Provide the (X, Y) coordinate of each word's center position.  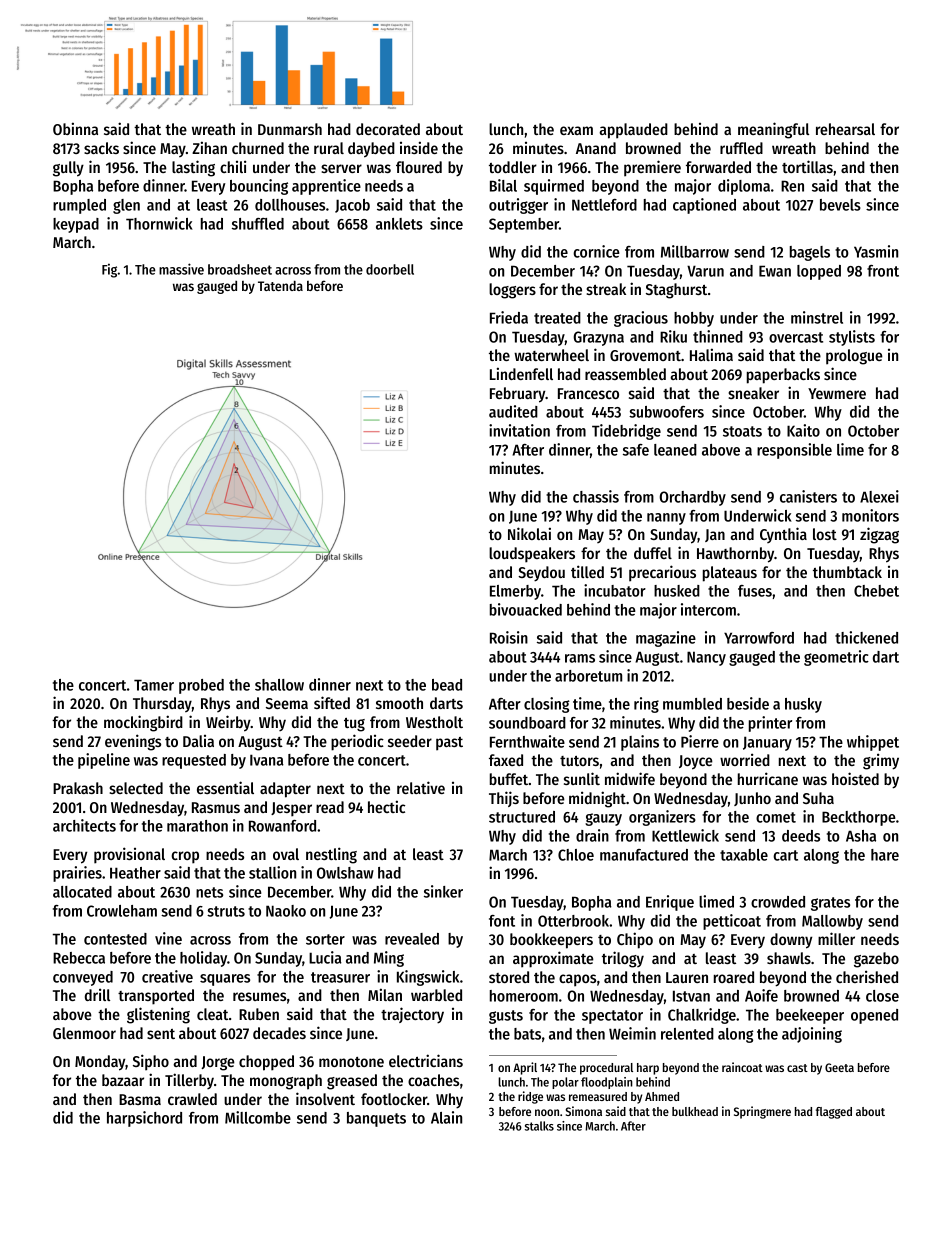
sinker (443, 891)
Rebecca (79, 958)
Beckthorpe (859, 818)
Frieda (509, 317)
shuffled (258, 224)
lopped (819, 272)
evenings (133, 742)
